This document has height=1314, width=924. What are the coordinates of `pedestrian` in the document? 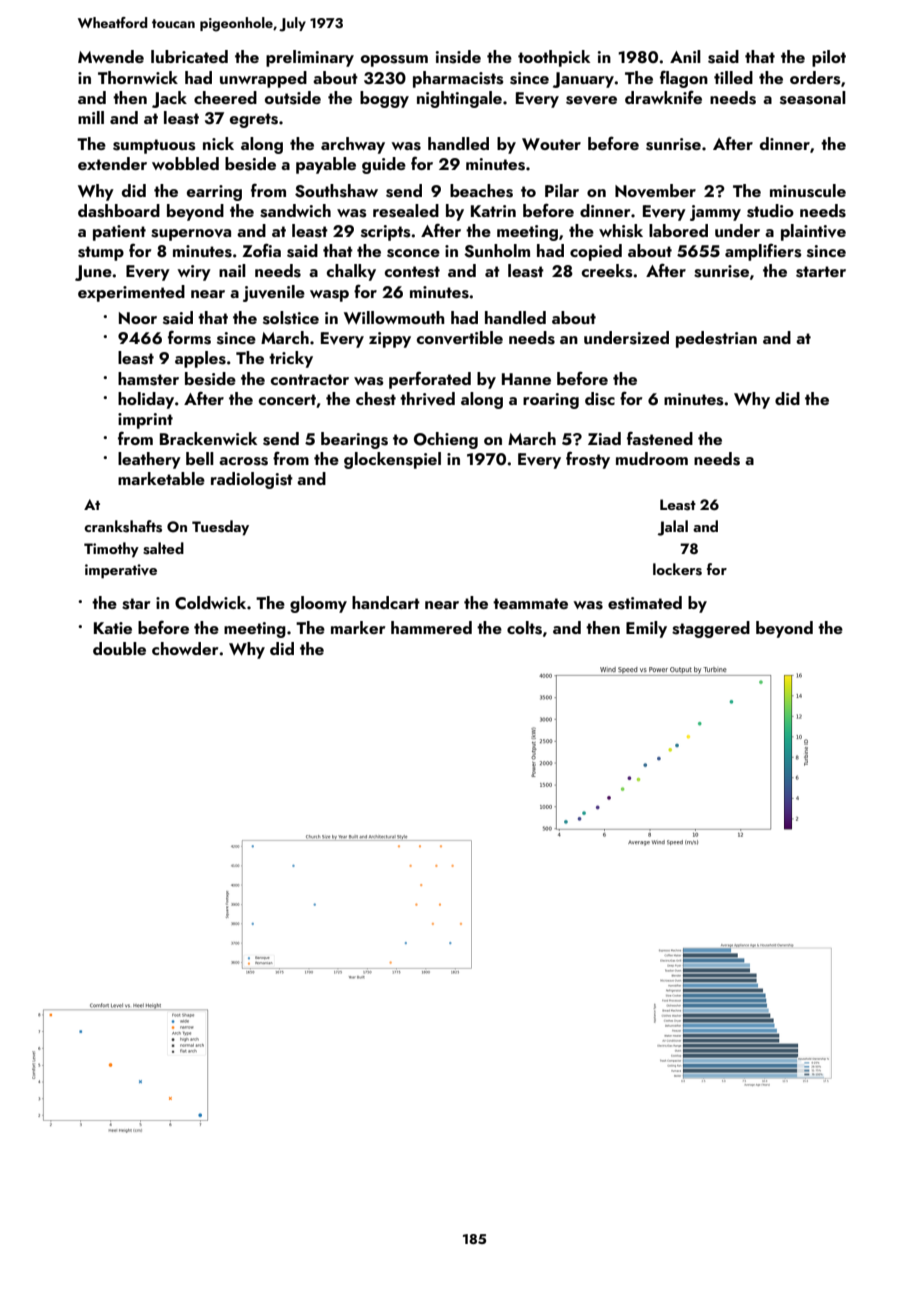 It's located at (716, 339).
